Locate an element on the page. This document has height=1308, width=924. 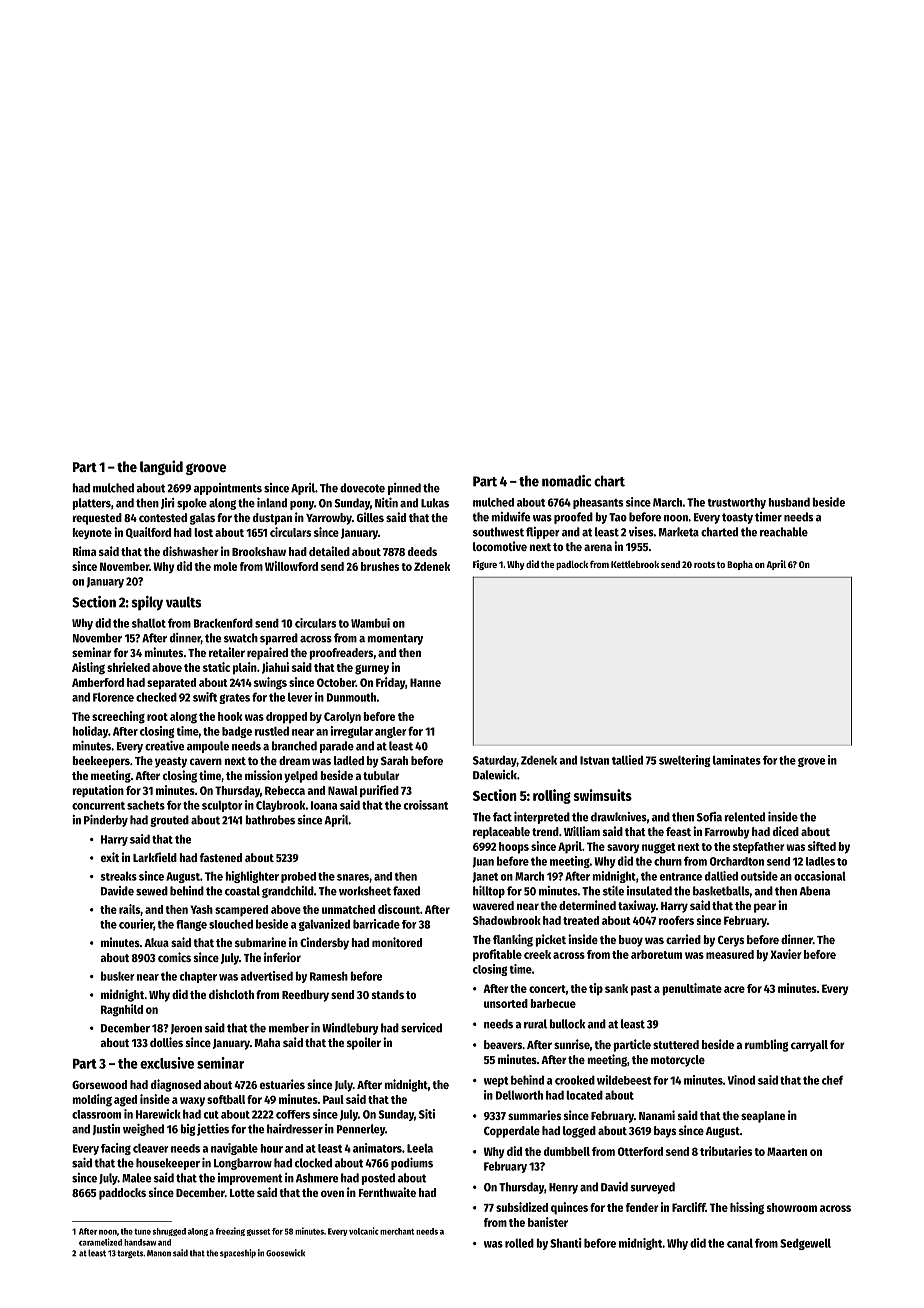
trustworthy is located at coordinates (737, 503).
